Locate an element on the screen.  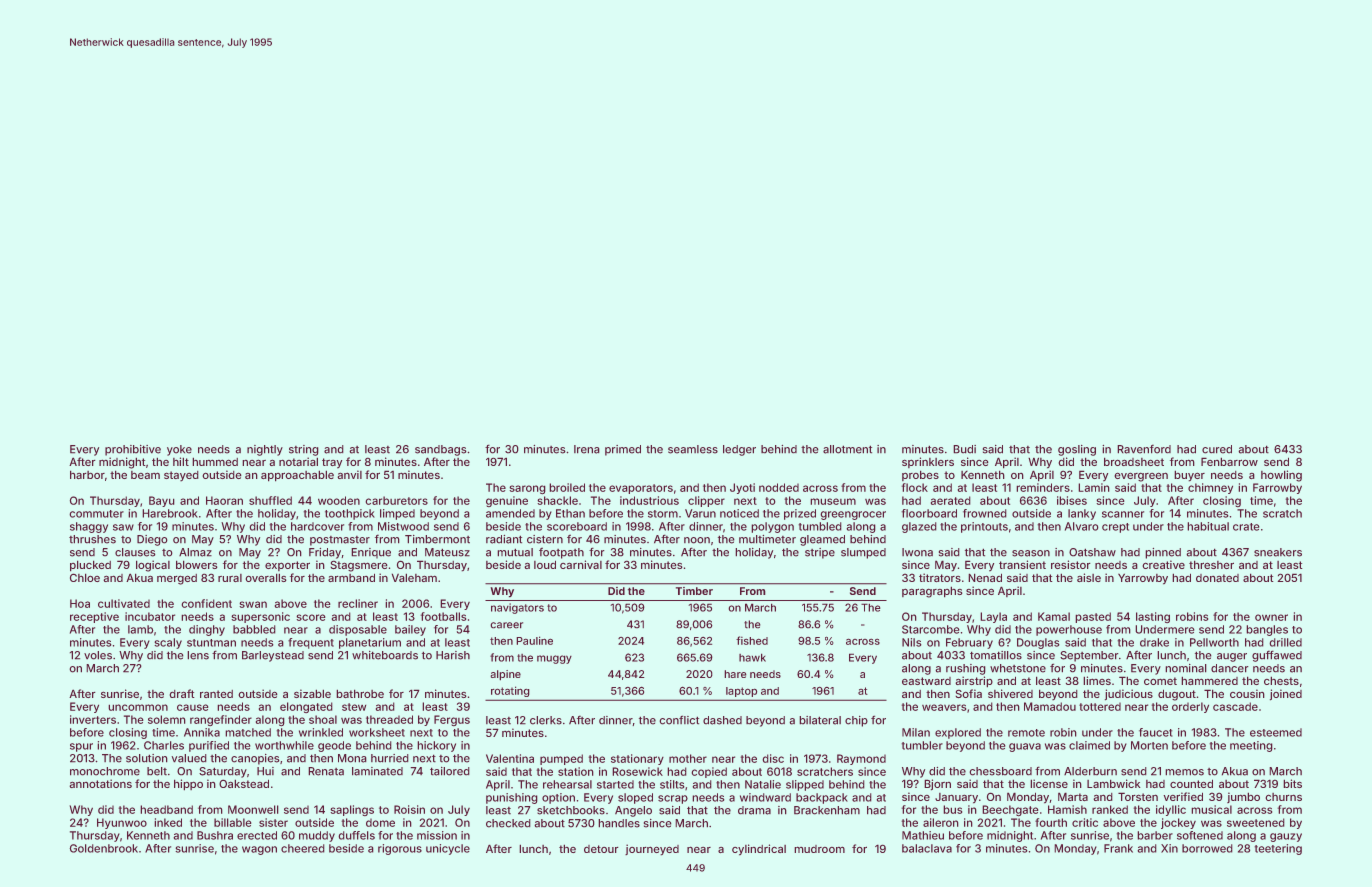
overalls is located at coordinates (266, 577).
